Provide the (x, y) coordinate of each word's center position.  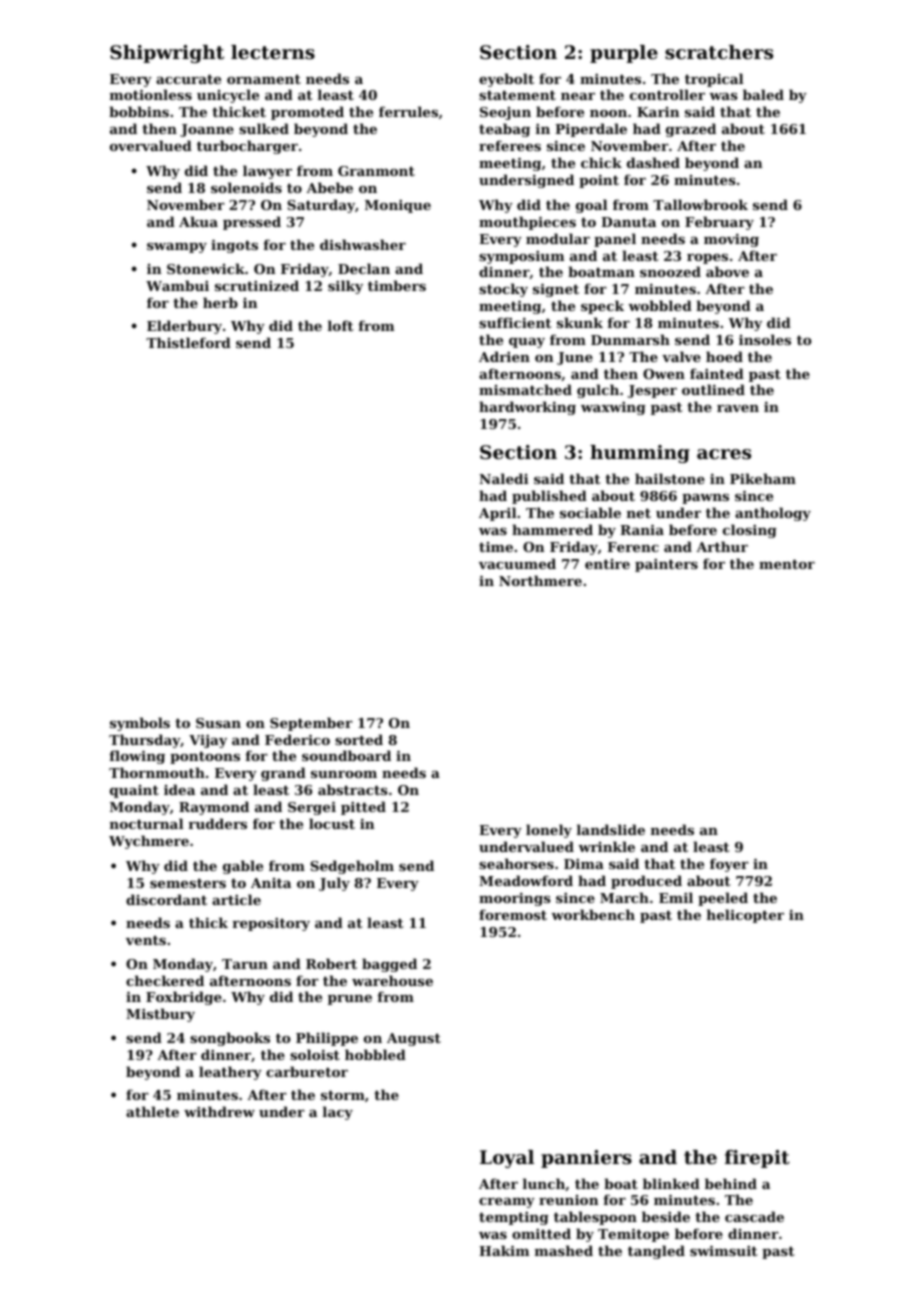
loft (341, 325)
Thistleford (188, 342)
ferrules (408, 111)
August (414, 1039)
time (496, 547)
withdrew (219, 1111)
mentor (787, 564)
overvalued (151, 145)
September (311, 724)
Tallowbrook (700, 204)
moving (731, 240)
